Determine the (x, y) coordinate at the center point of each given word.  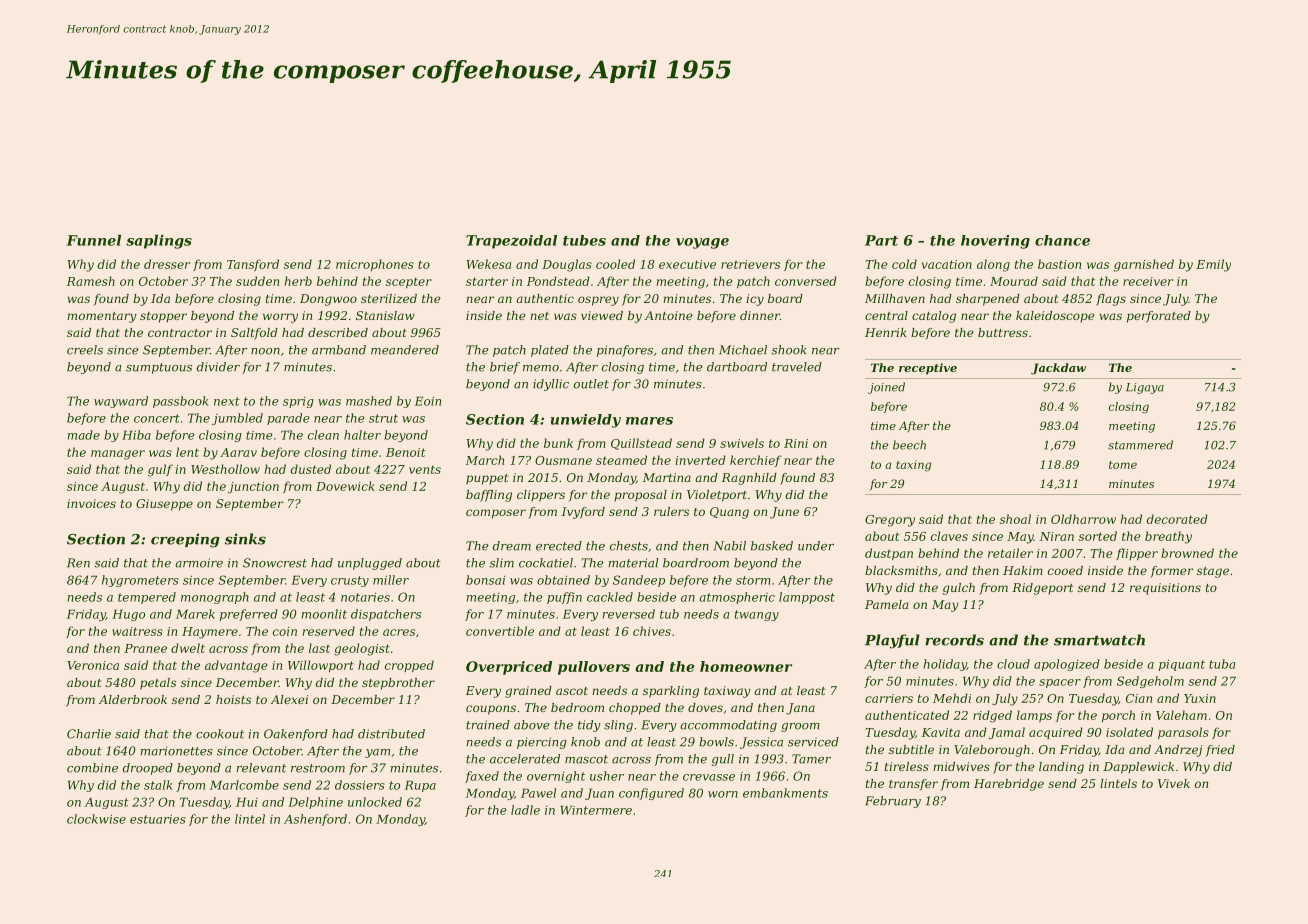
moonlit (324, 614)
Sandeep (639, 581)
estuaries (158, 819)
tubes (584, 240)
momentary (102, 317)
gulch (959, 589)
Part (881, 240)
